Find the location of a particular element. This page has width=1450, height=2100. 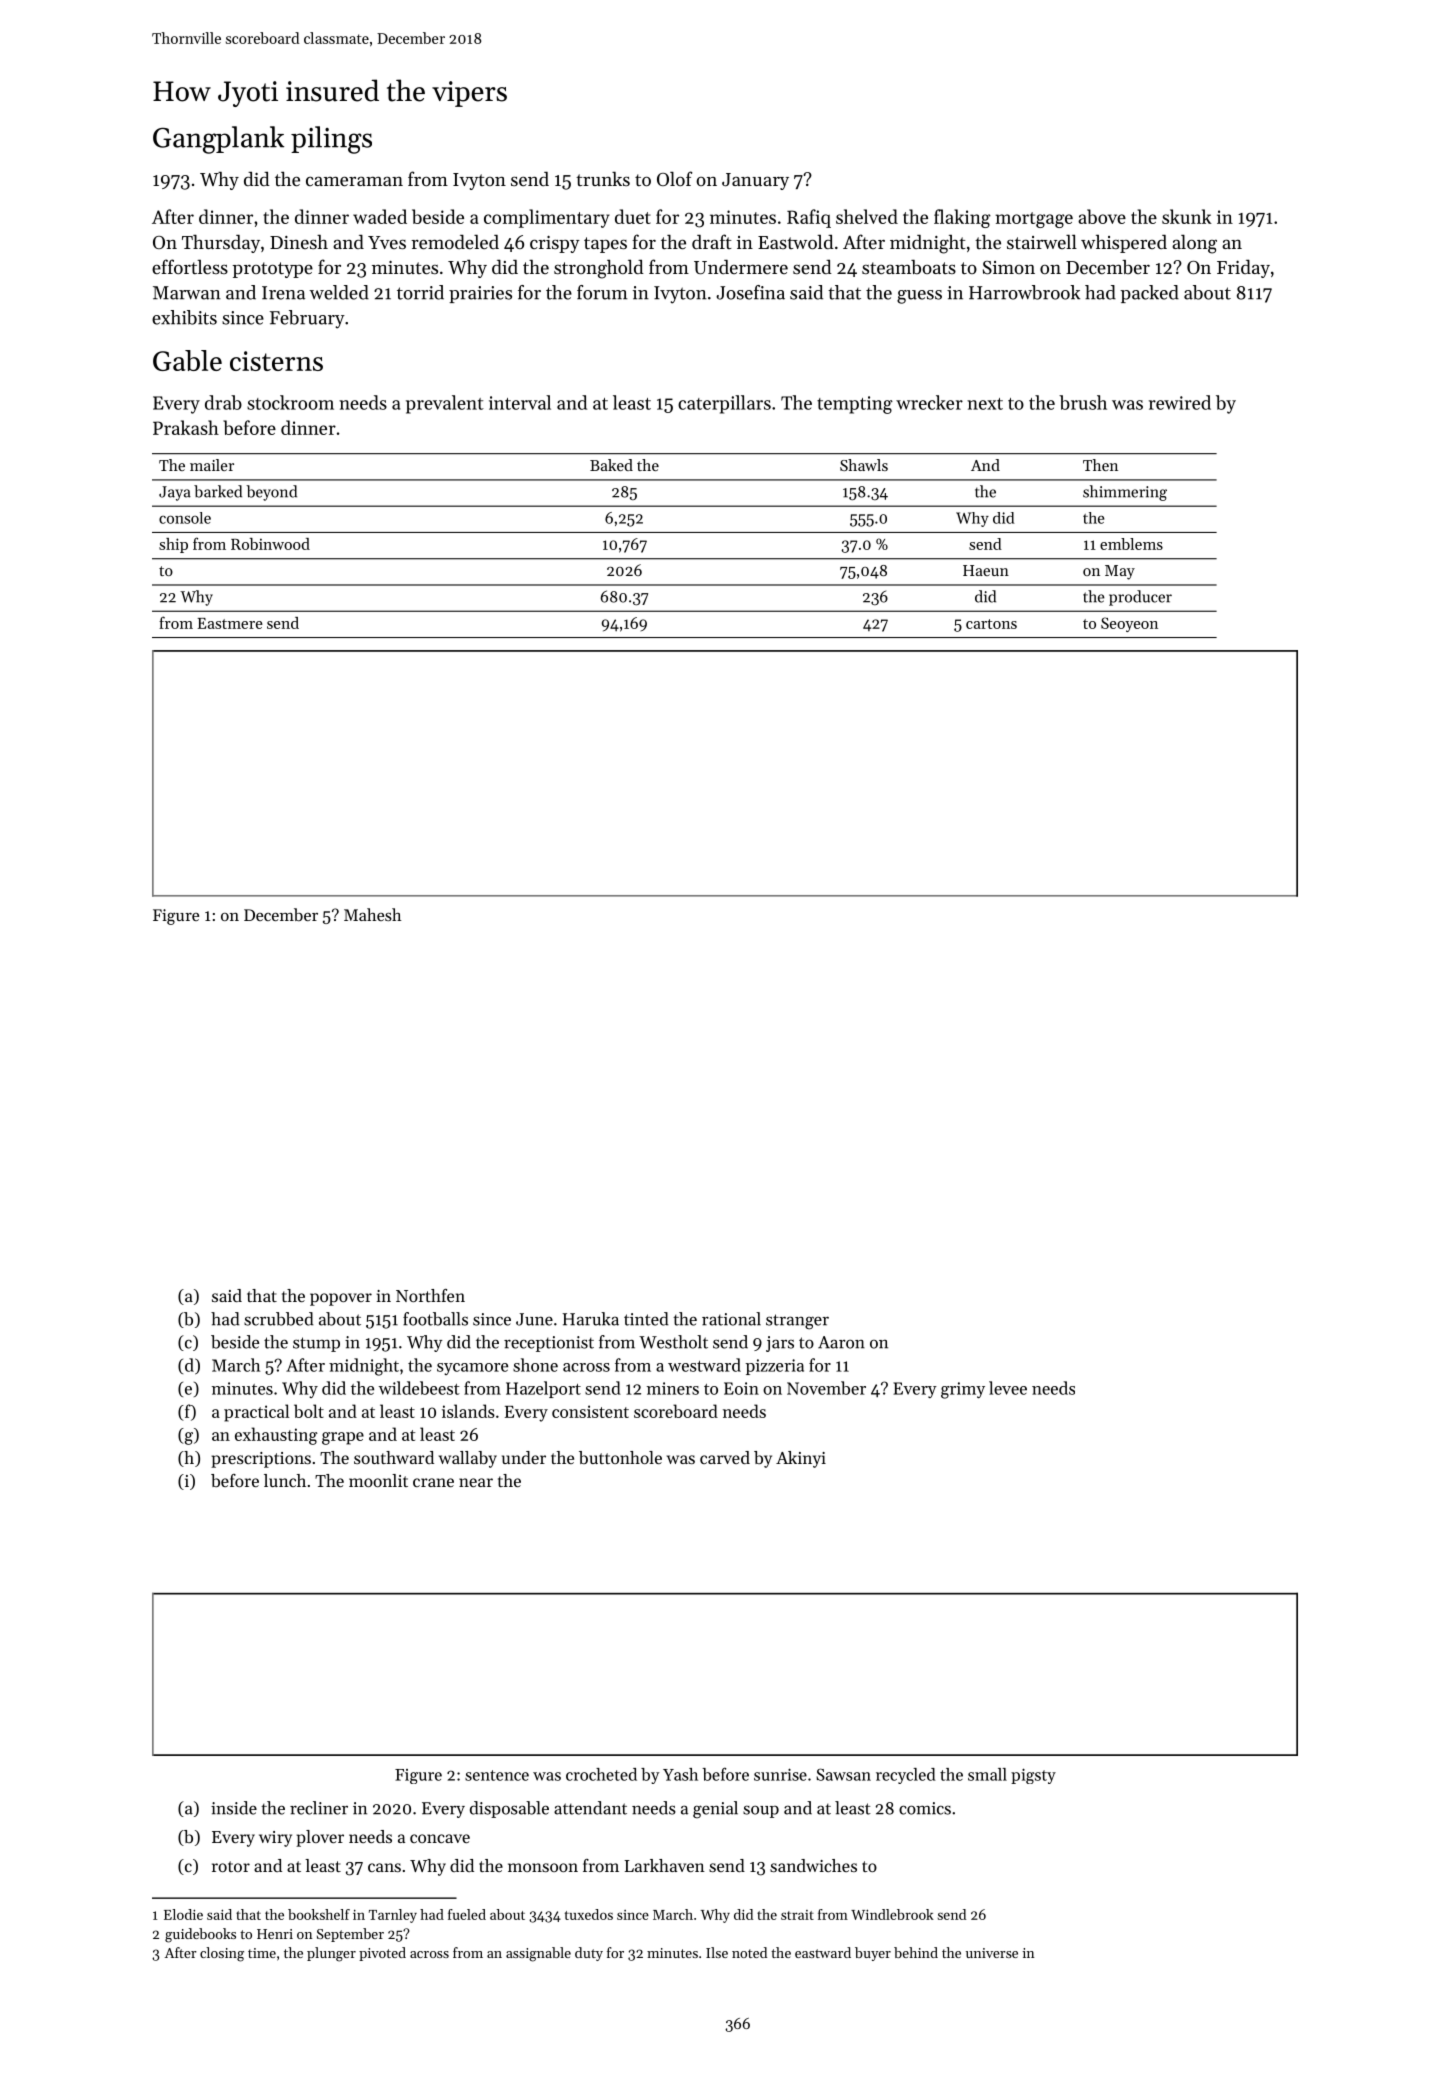

skunk is located at coordinates (1187, 216).
